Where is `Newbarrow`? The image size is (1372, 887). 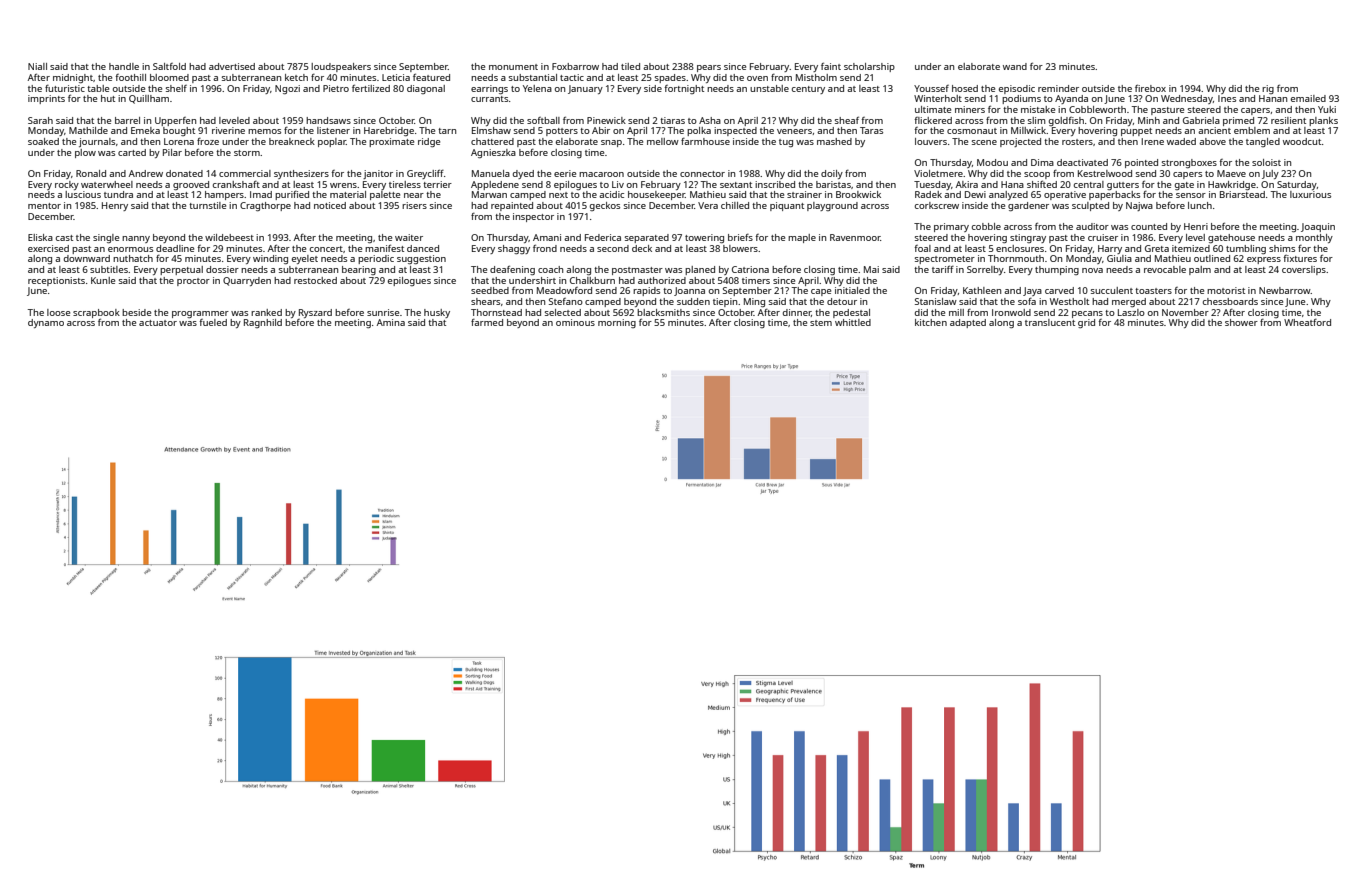
Newbarrow is located at coordinates (1285, 290).
